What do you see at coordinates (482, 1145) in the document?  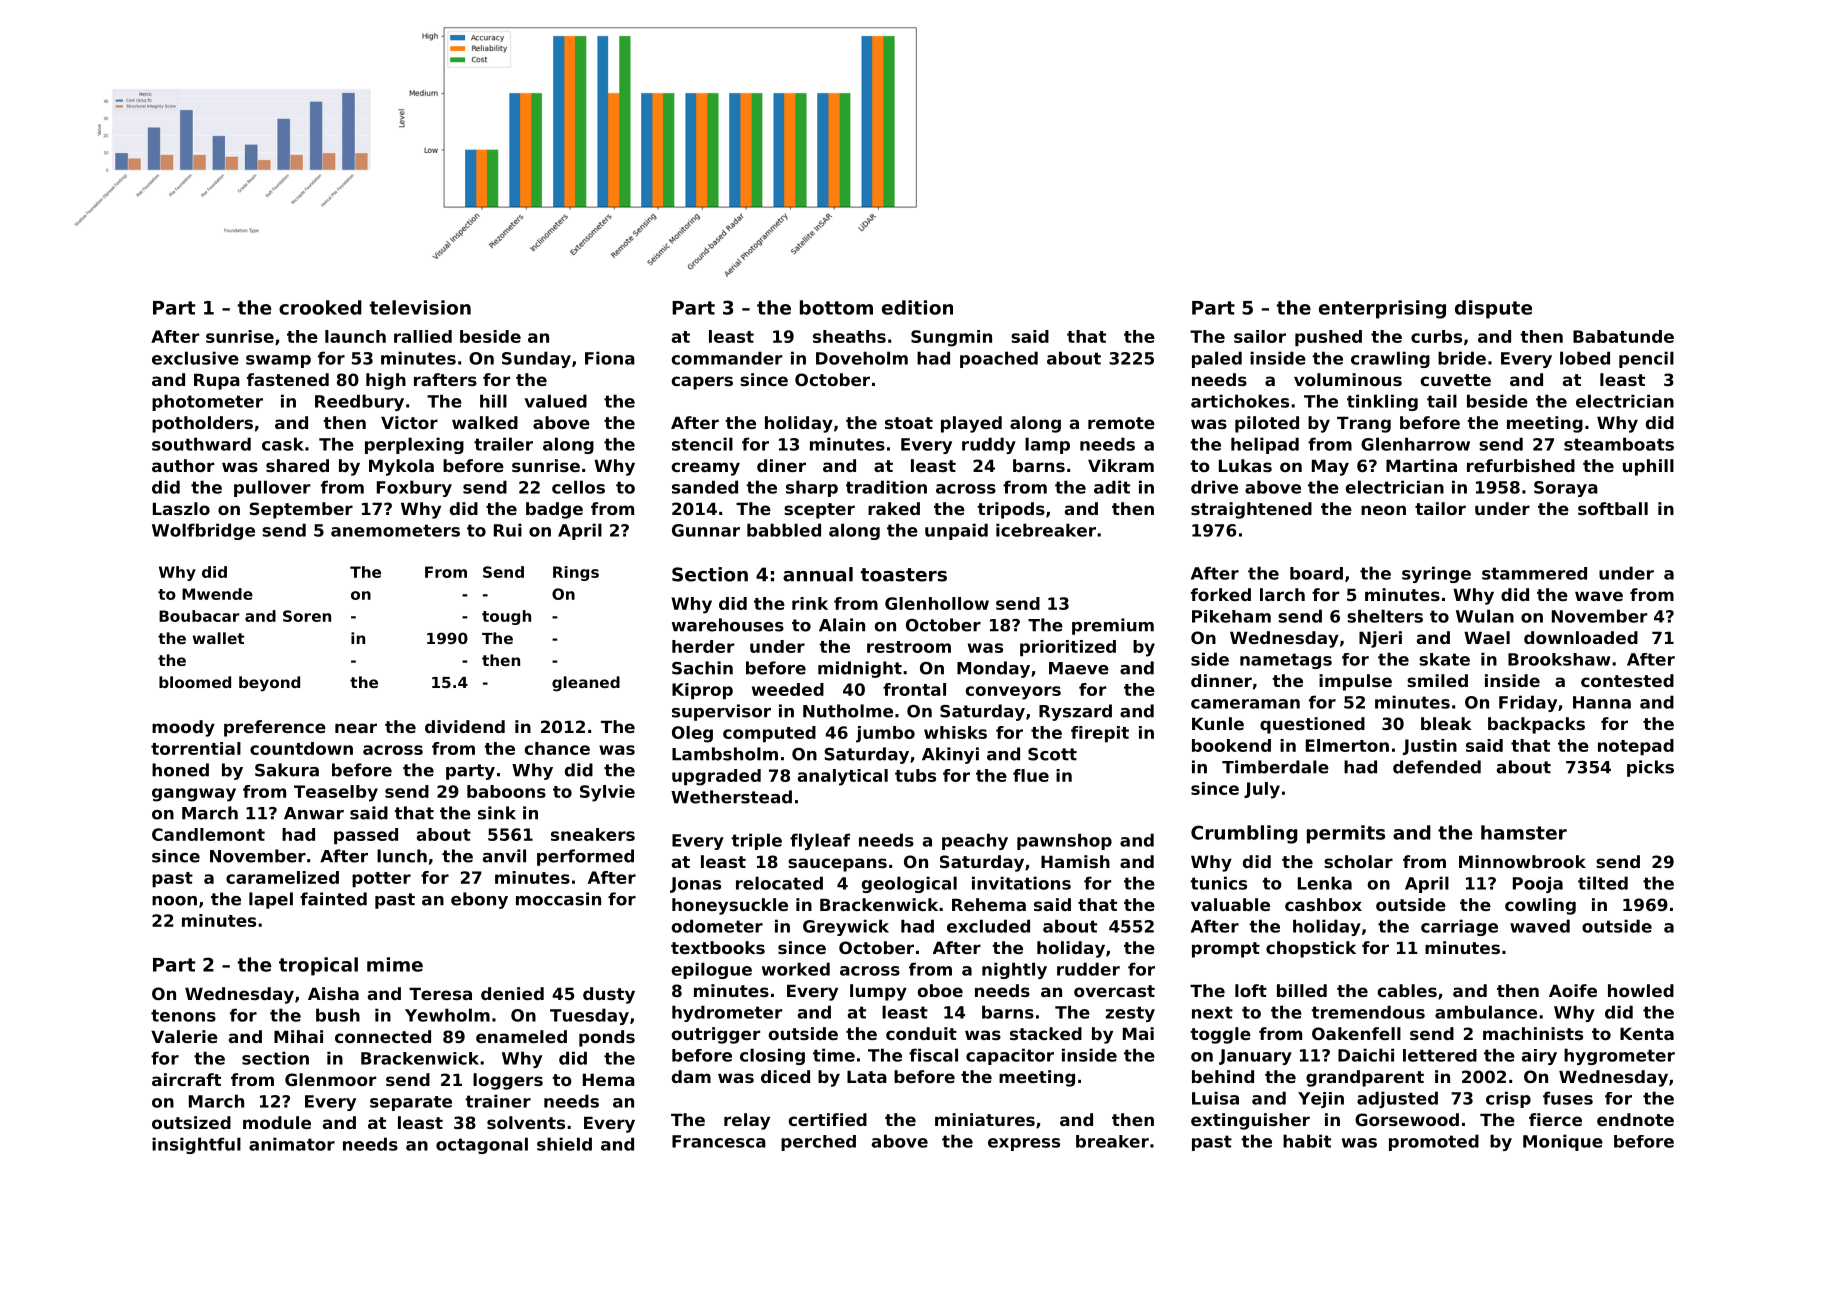 I see `octagonal` at bounding box center [482, 1145].
